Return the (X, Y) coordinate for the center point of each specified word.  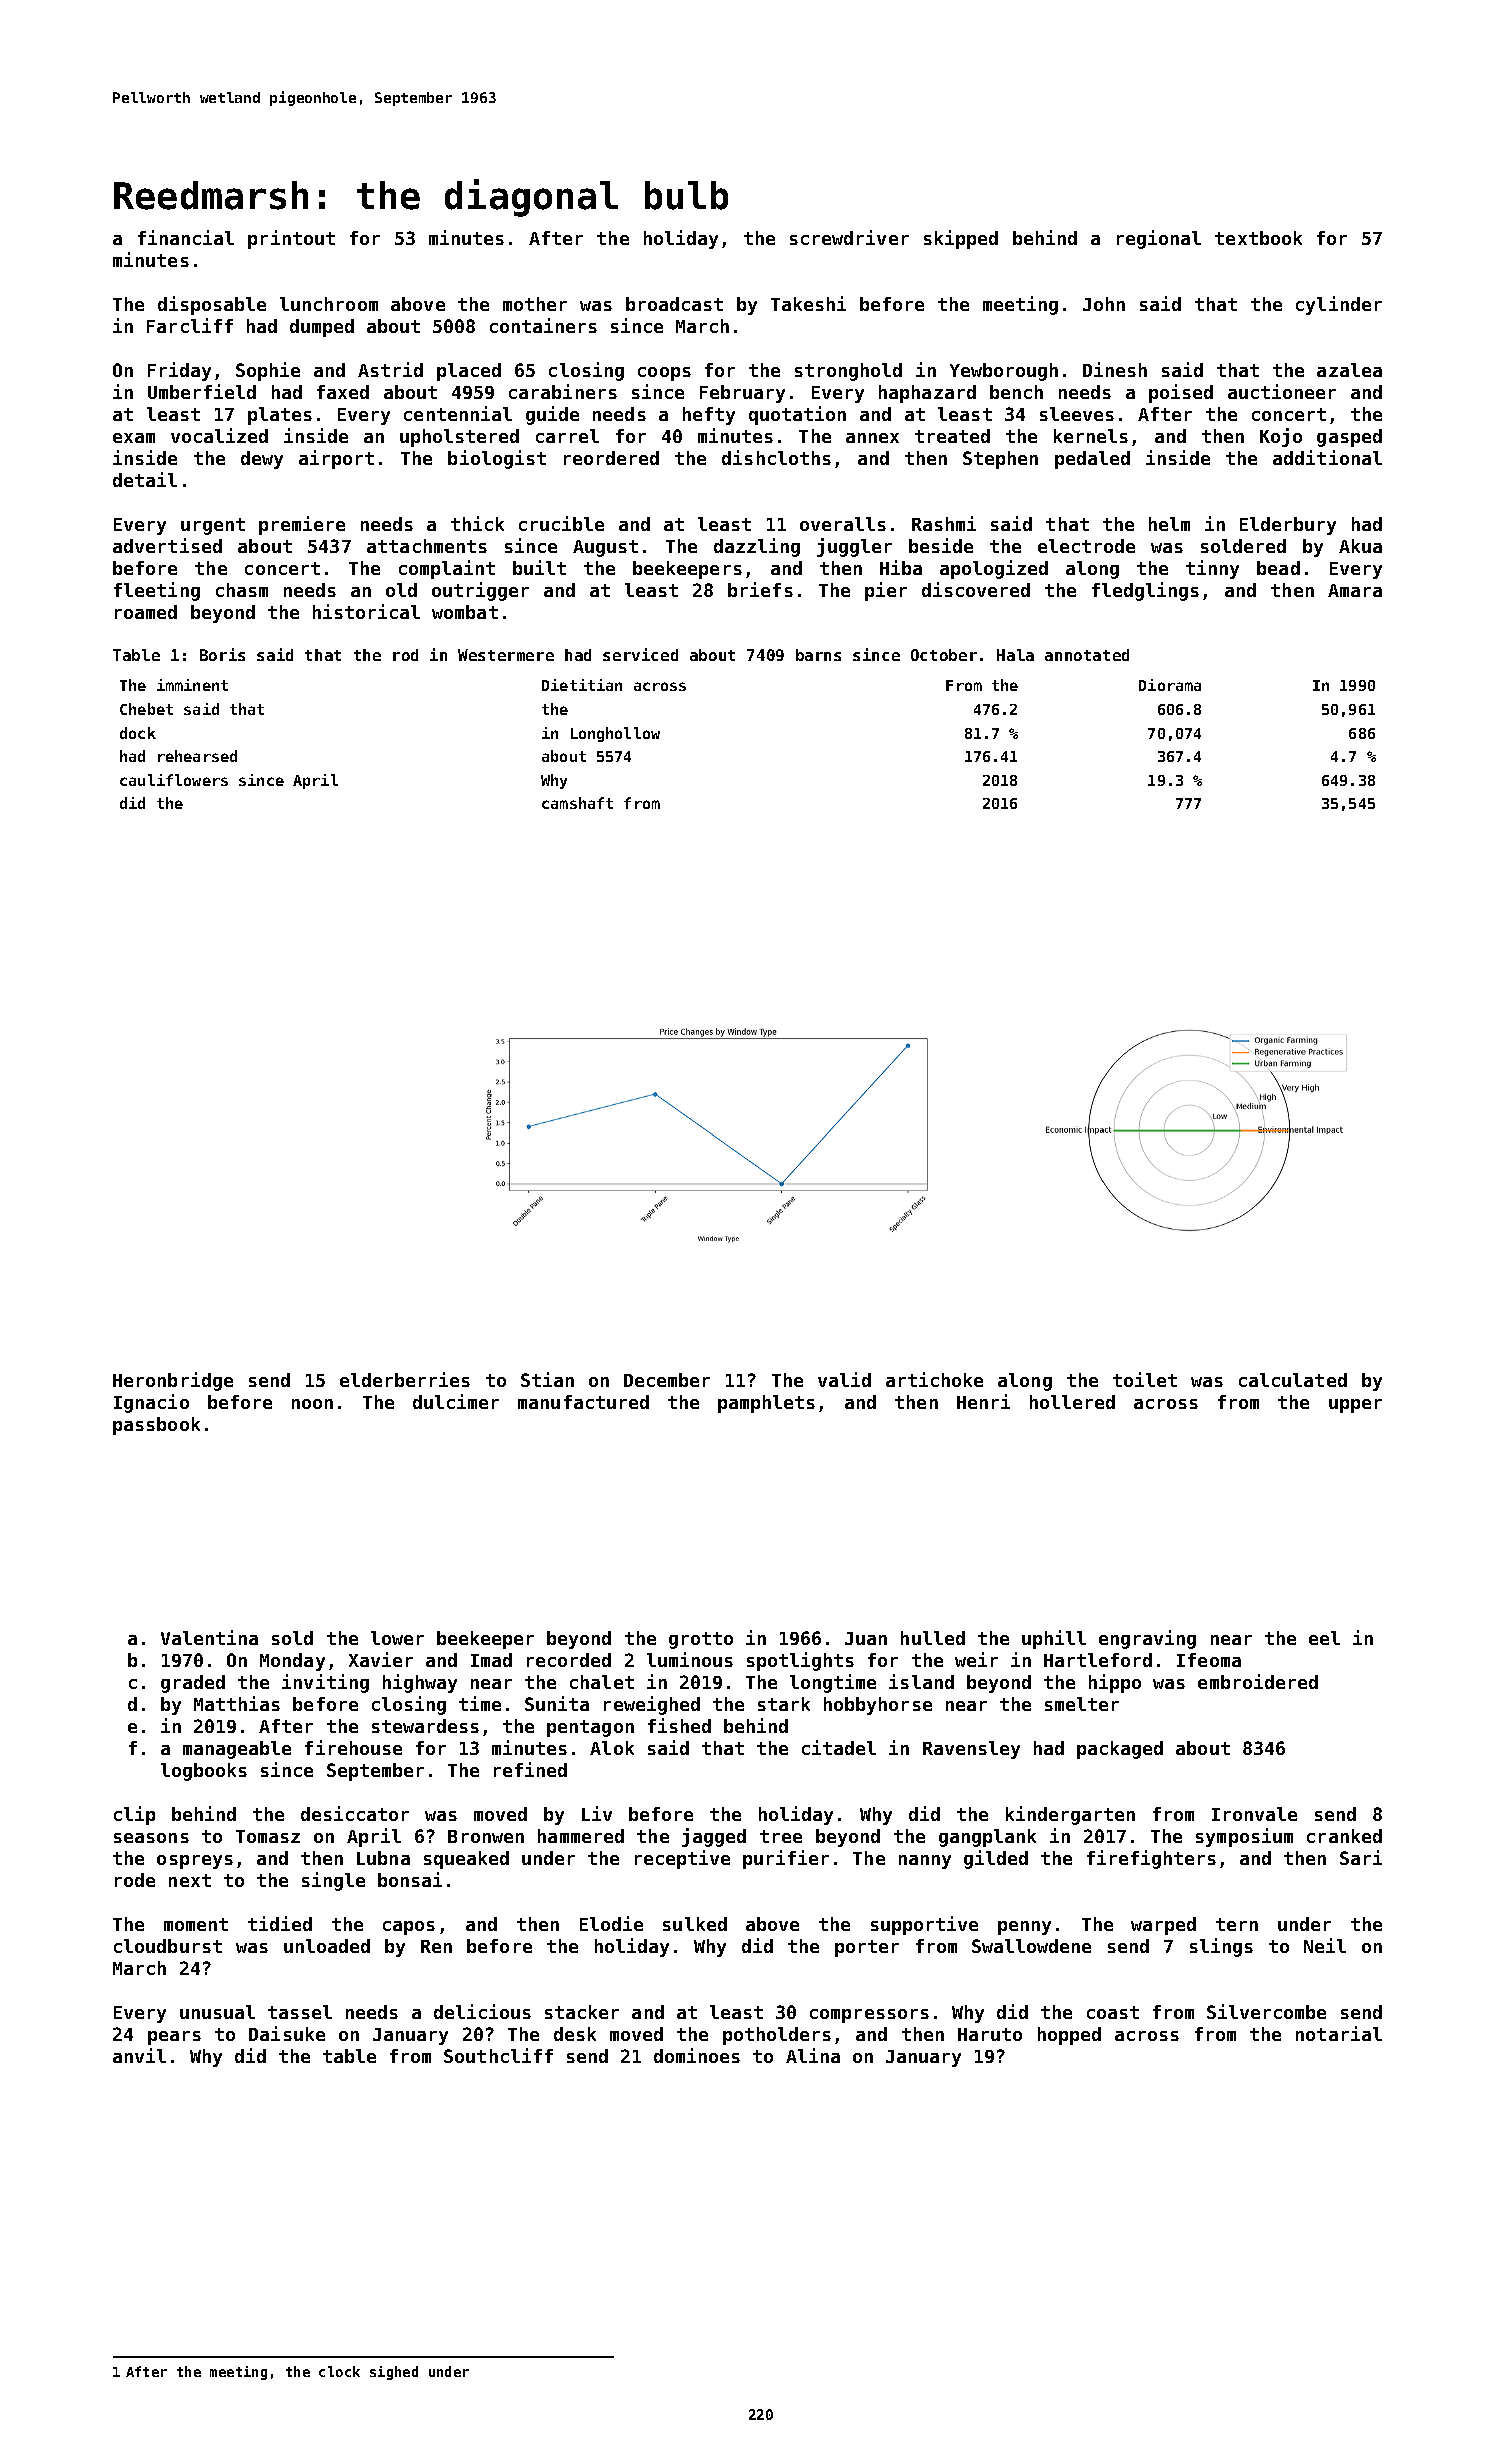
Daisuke (287, 2033)
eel (1324, 1638)
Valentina (209, 1637)
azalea (1349, 370)
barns (818, 655)
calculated (1293, 1380)
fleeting (157, 591)
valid (844, 1379)
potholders (777, 2036)
